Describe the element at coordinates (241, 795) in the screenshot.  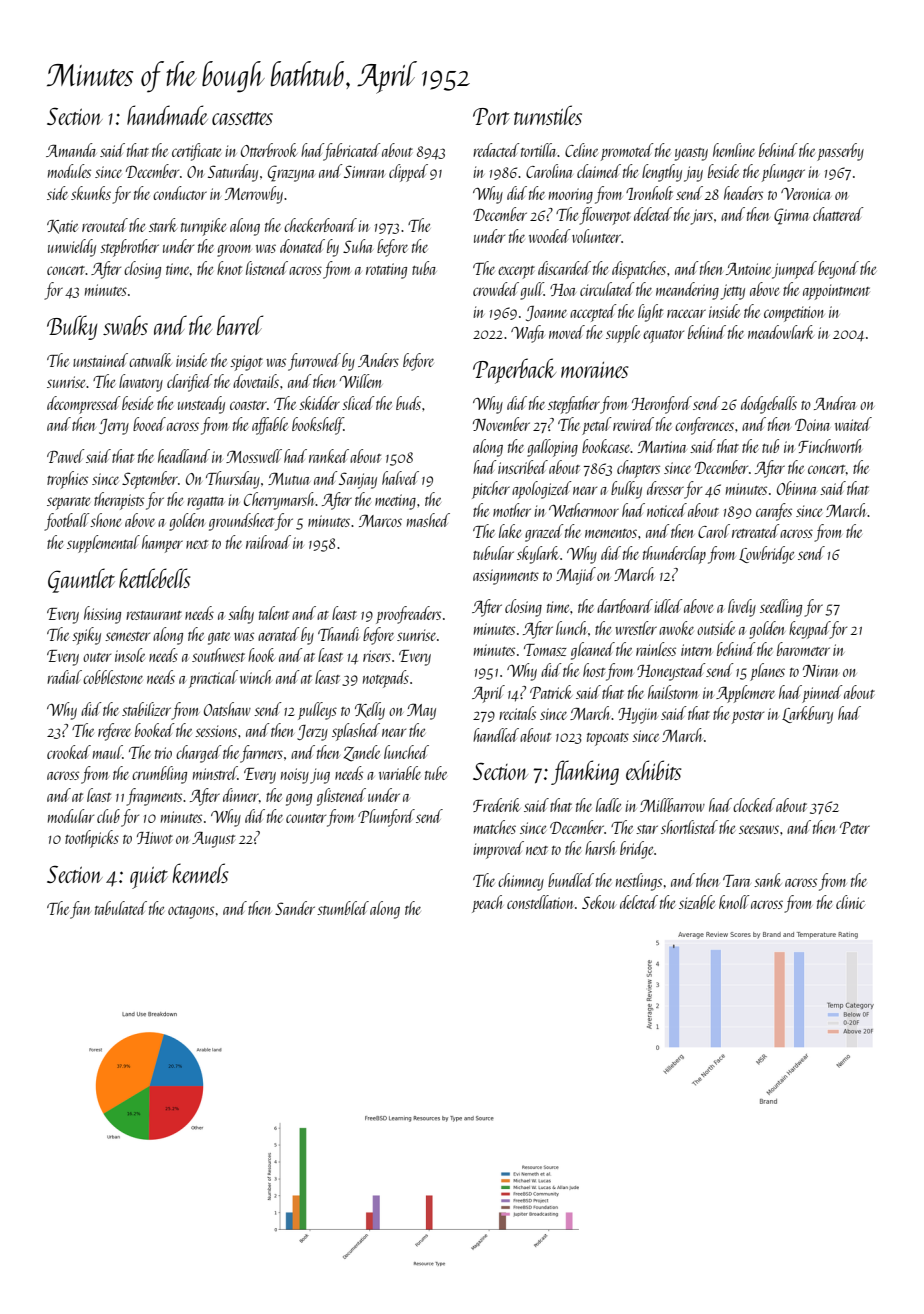
I see `dinner` at that location.
